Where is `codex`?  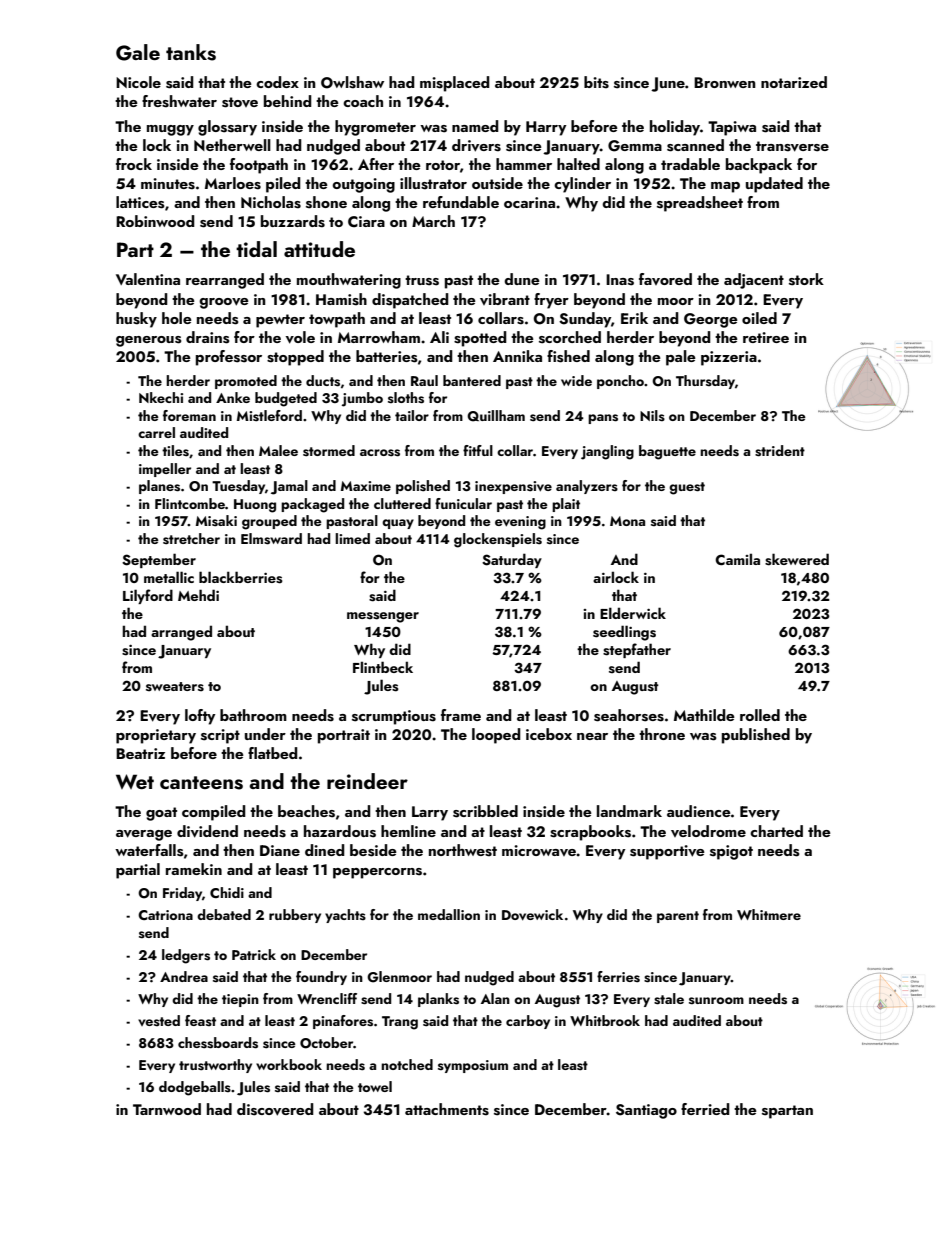
codex is located at coordinates (277, 82).
